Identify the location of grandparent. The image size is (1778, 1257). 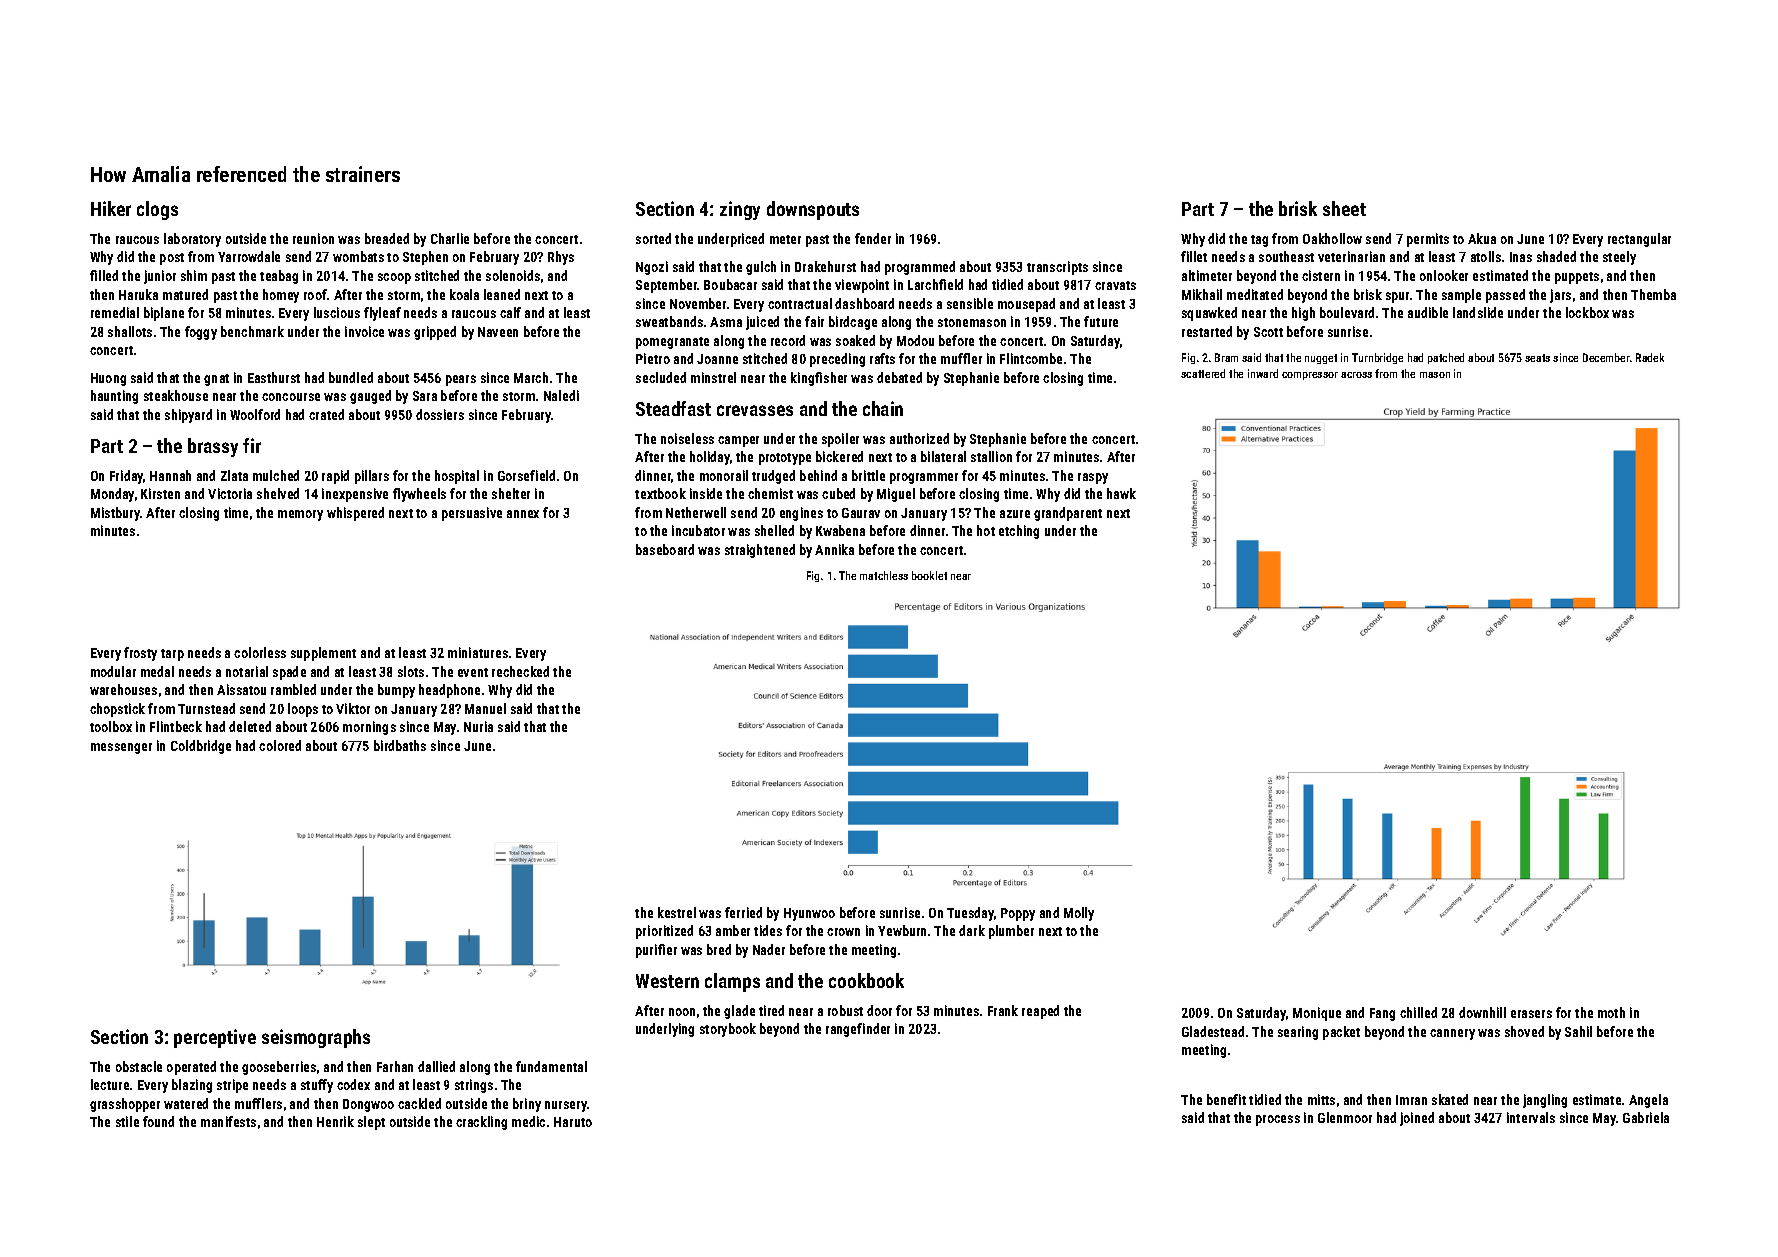
(1068, 514).
